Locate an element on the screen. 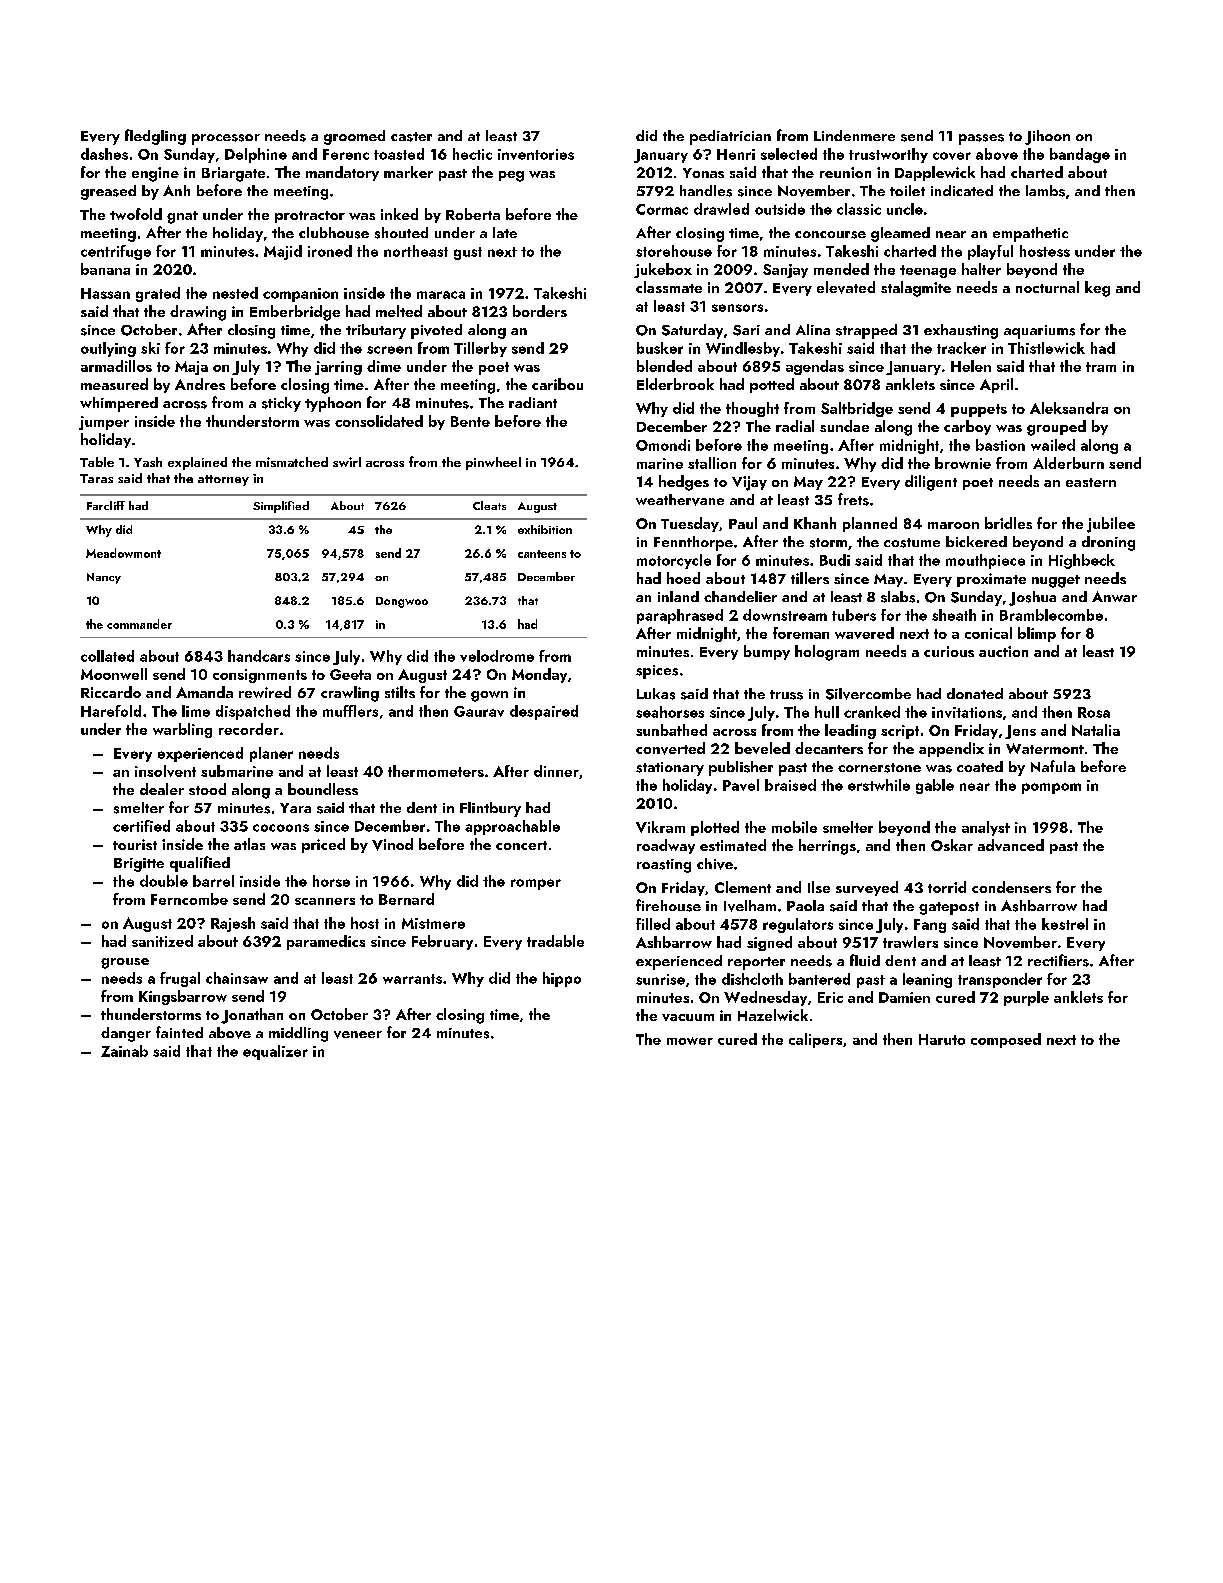  outside is located at coordinates (780, 209).
